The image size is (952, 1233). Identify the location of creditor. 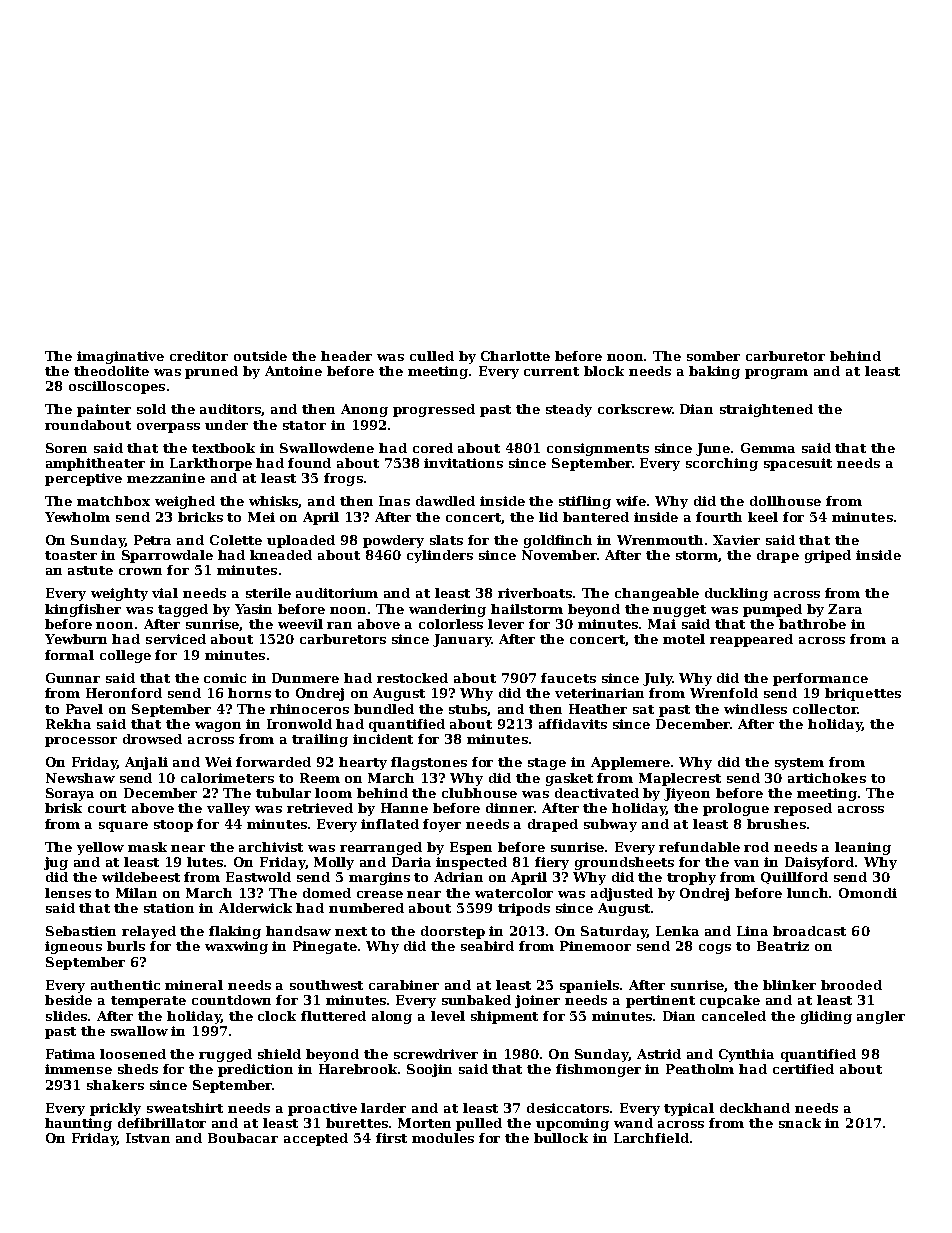
(199, 356).
